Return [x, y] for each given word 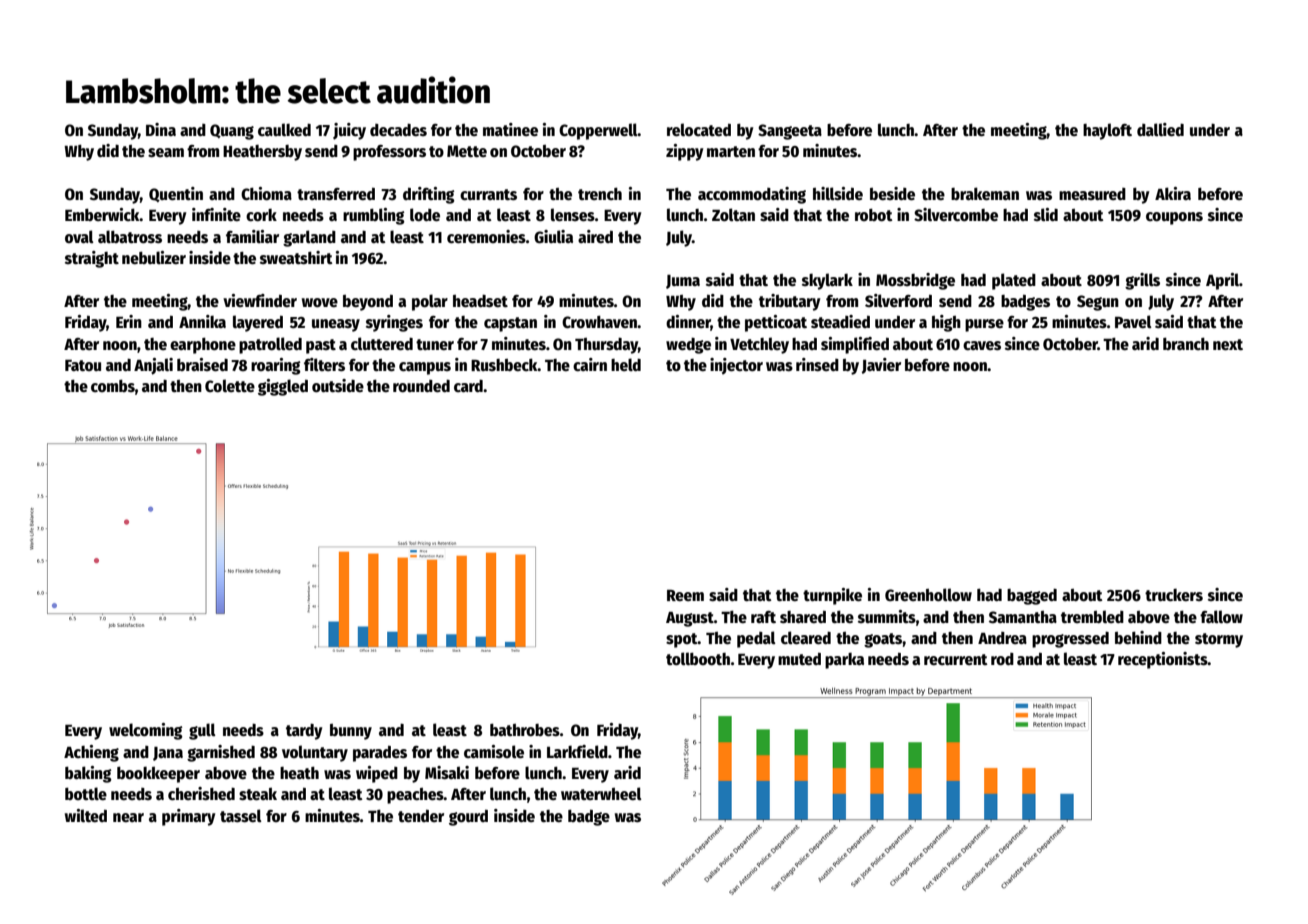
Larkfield [577, 751]
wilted [86, 815]
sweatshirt [296, 257]
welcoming [146, 731]
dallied [1160, 130]
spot [682, 640]
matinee [510, 130]
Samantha [1023, 617]
